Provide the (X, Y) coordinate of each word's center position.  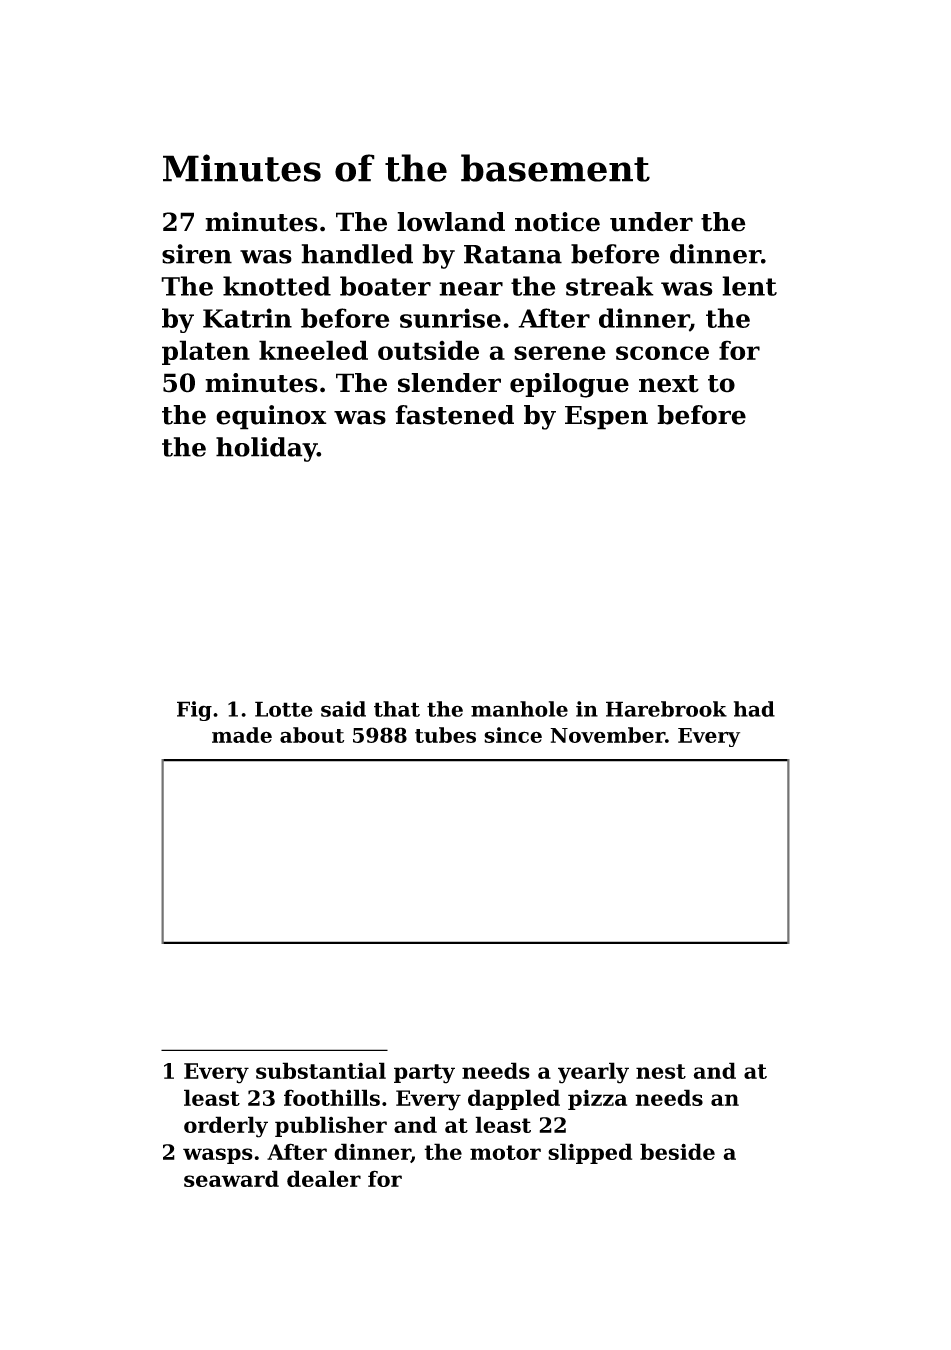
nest (661, 1071)
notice (557, 222)
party (424, 1074)
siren (197, 254)
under (651, 222)
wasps (218, 1156)
